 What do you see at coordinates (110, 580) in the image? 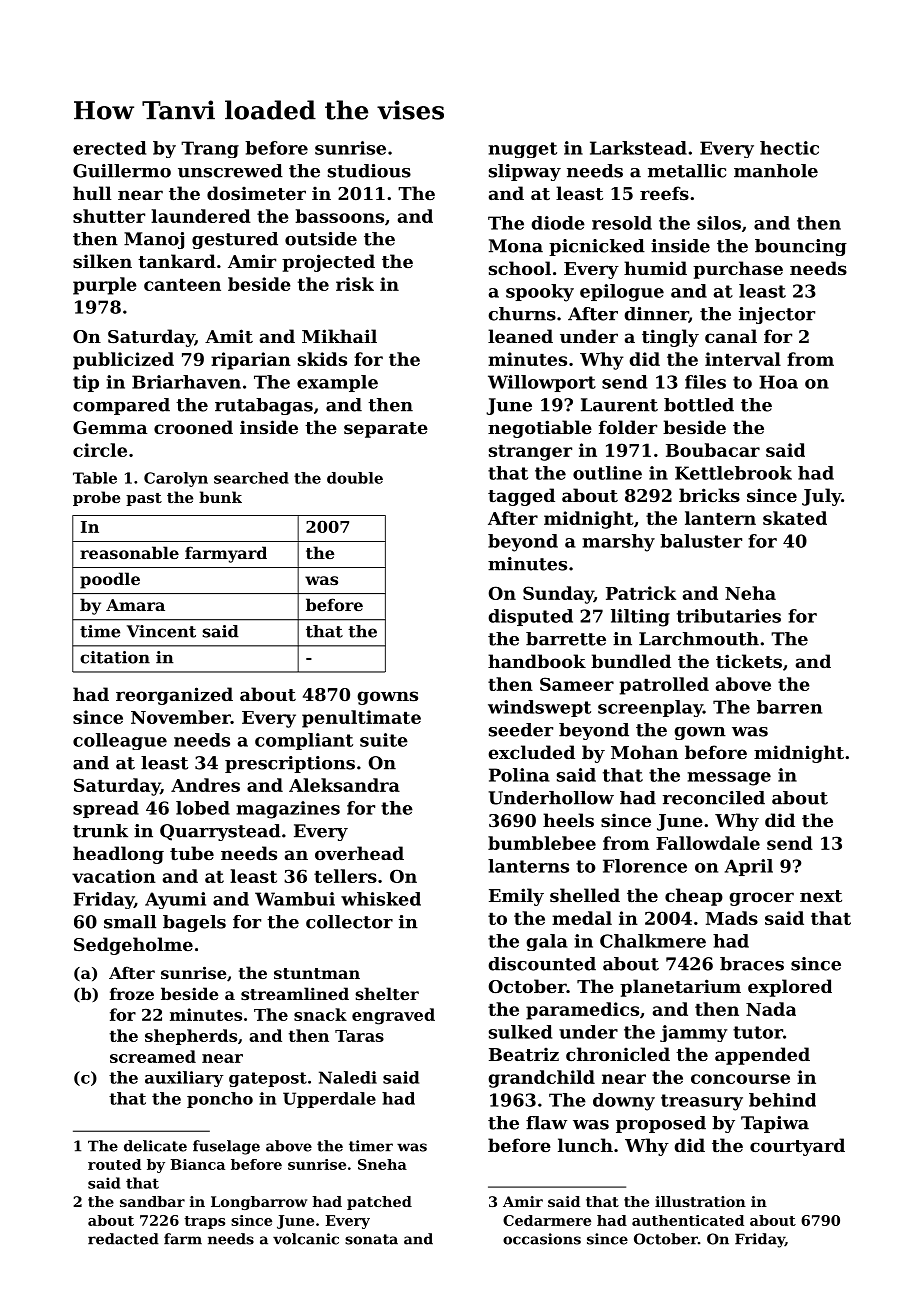
I see `poodle` at bounding box center [110, 580].
